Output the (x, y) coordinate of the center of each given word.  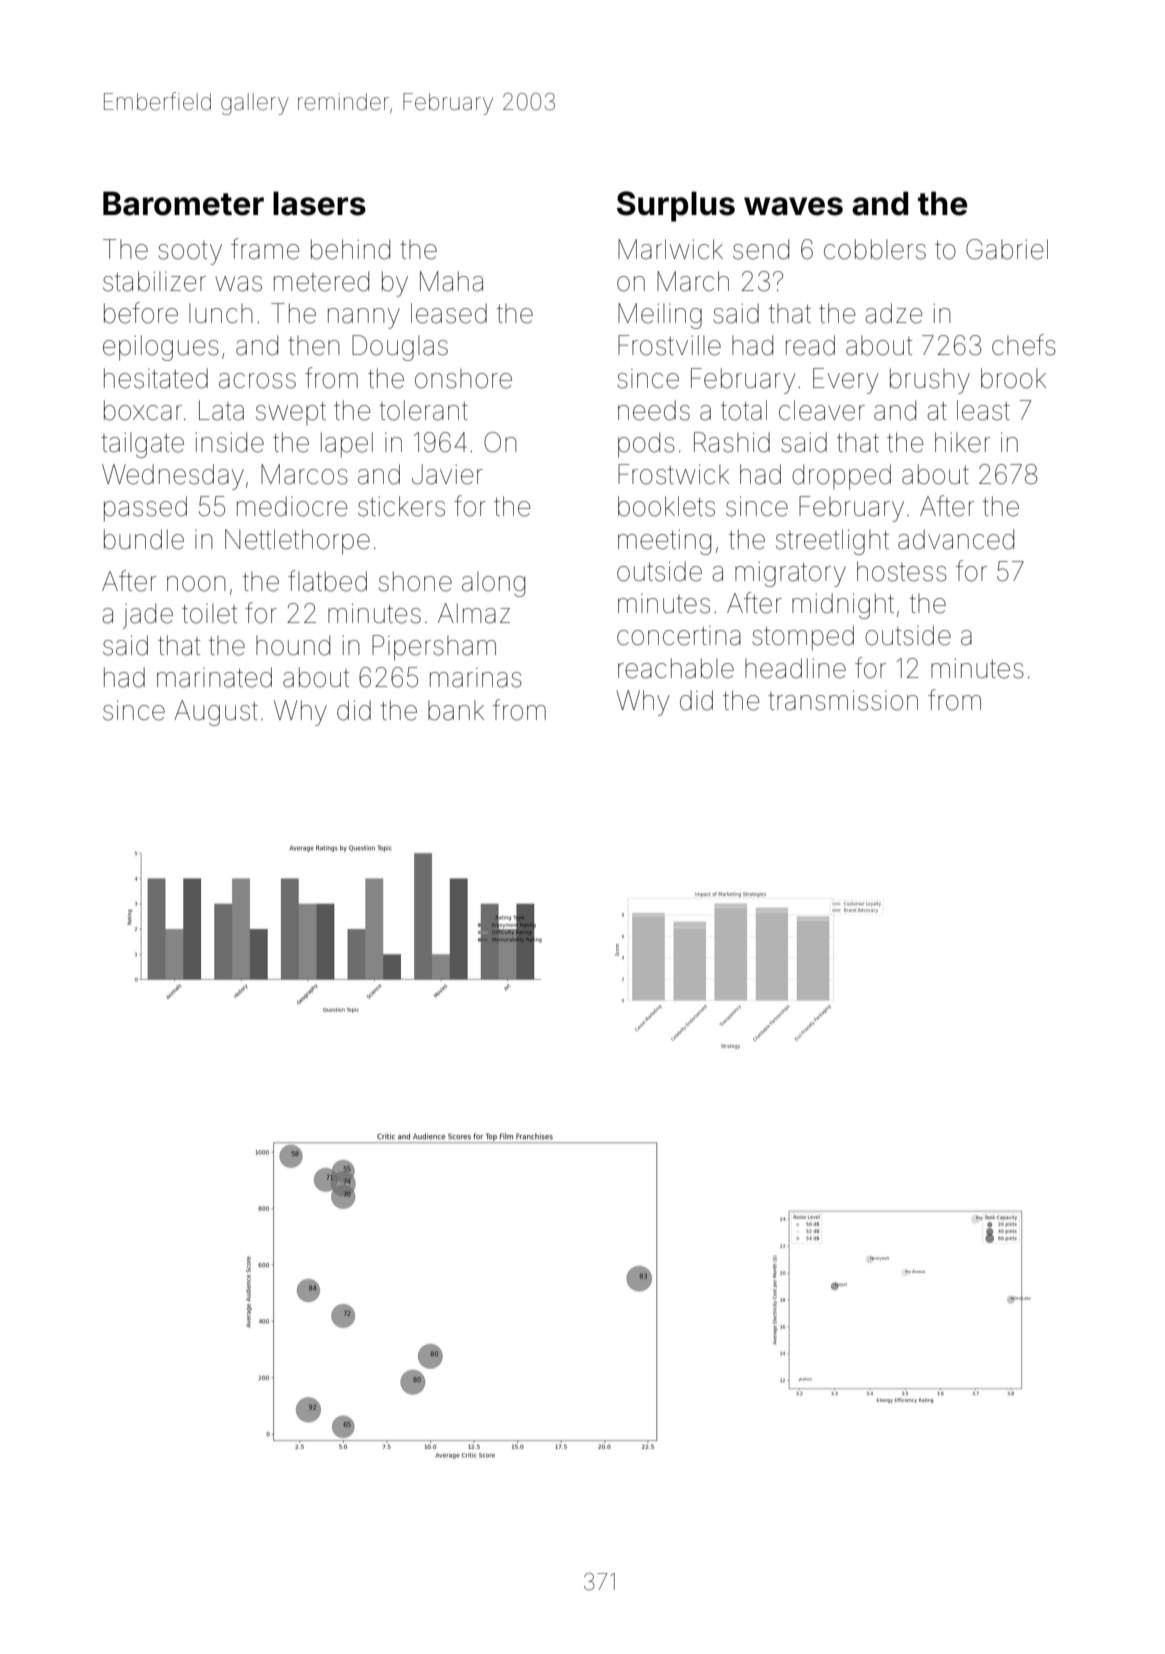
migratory (790, 574)
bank (456, 710)
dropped (841, 477)
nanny (364, 318)
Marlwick (670, 249)
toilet (209, 613)
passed (145, 509)
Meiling (660, 316)
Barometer (183, 203)
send (761, 249)
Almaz (474, 613)
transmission (843, 700)
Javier (447, 474)
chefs (1024, 345)
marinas (476, 678)
